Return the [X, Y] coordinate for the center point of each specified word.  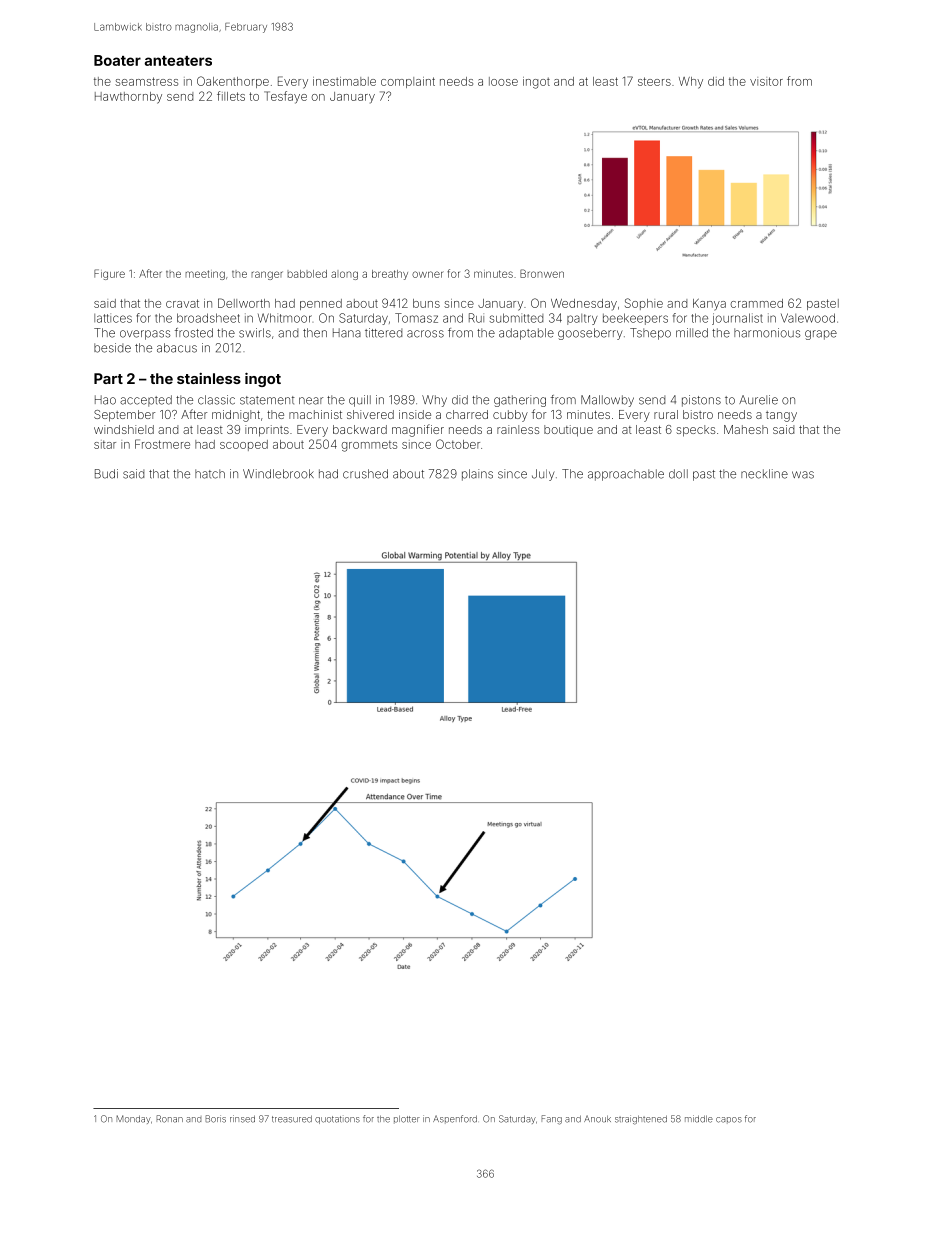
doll [678, 474]
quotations [337, 1120]
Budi [106, 474]
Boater [117, 60]
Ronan [169, 1119]
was [803, 475]
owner [428, 274]
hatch [210, 474]
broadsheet [208, 318]
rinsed [242, 1119]
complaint [408, 82]
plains [477, 475]
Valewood [808, 318]
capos [729, 1120]
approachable [626, 475]
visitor [766, 81]
